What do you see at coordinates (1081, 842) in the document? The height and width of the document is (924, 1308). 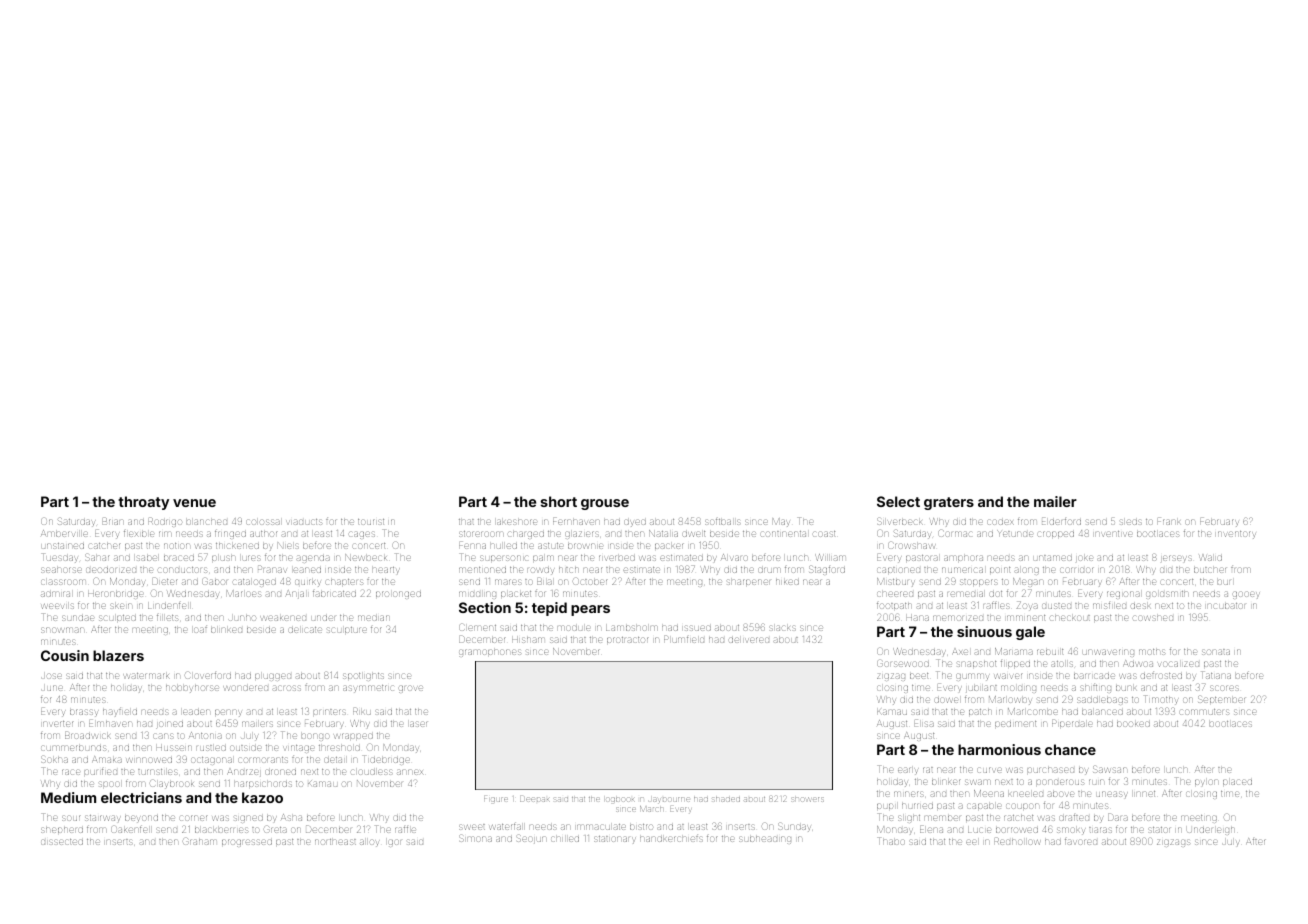 I see `favored` at bounding box center [1081, 842].
